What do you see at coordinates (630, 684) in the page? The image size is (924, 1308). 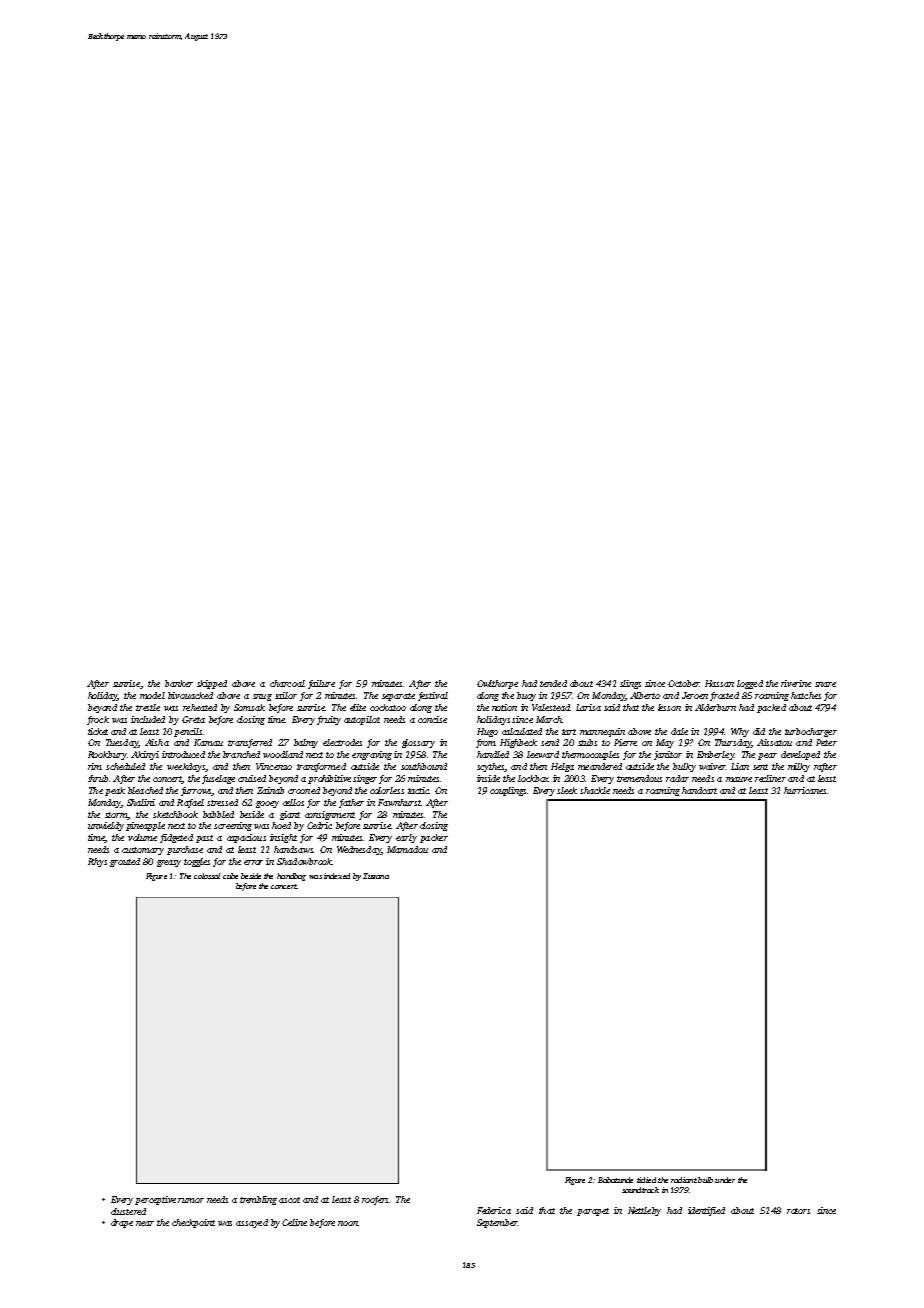 I see `slings` at bounding box center [630, 684].
